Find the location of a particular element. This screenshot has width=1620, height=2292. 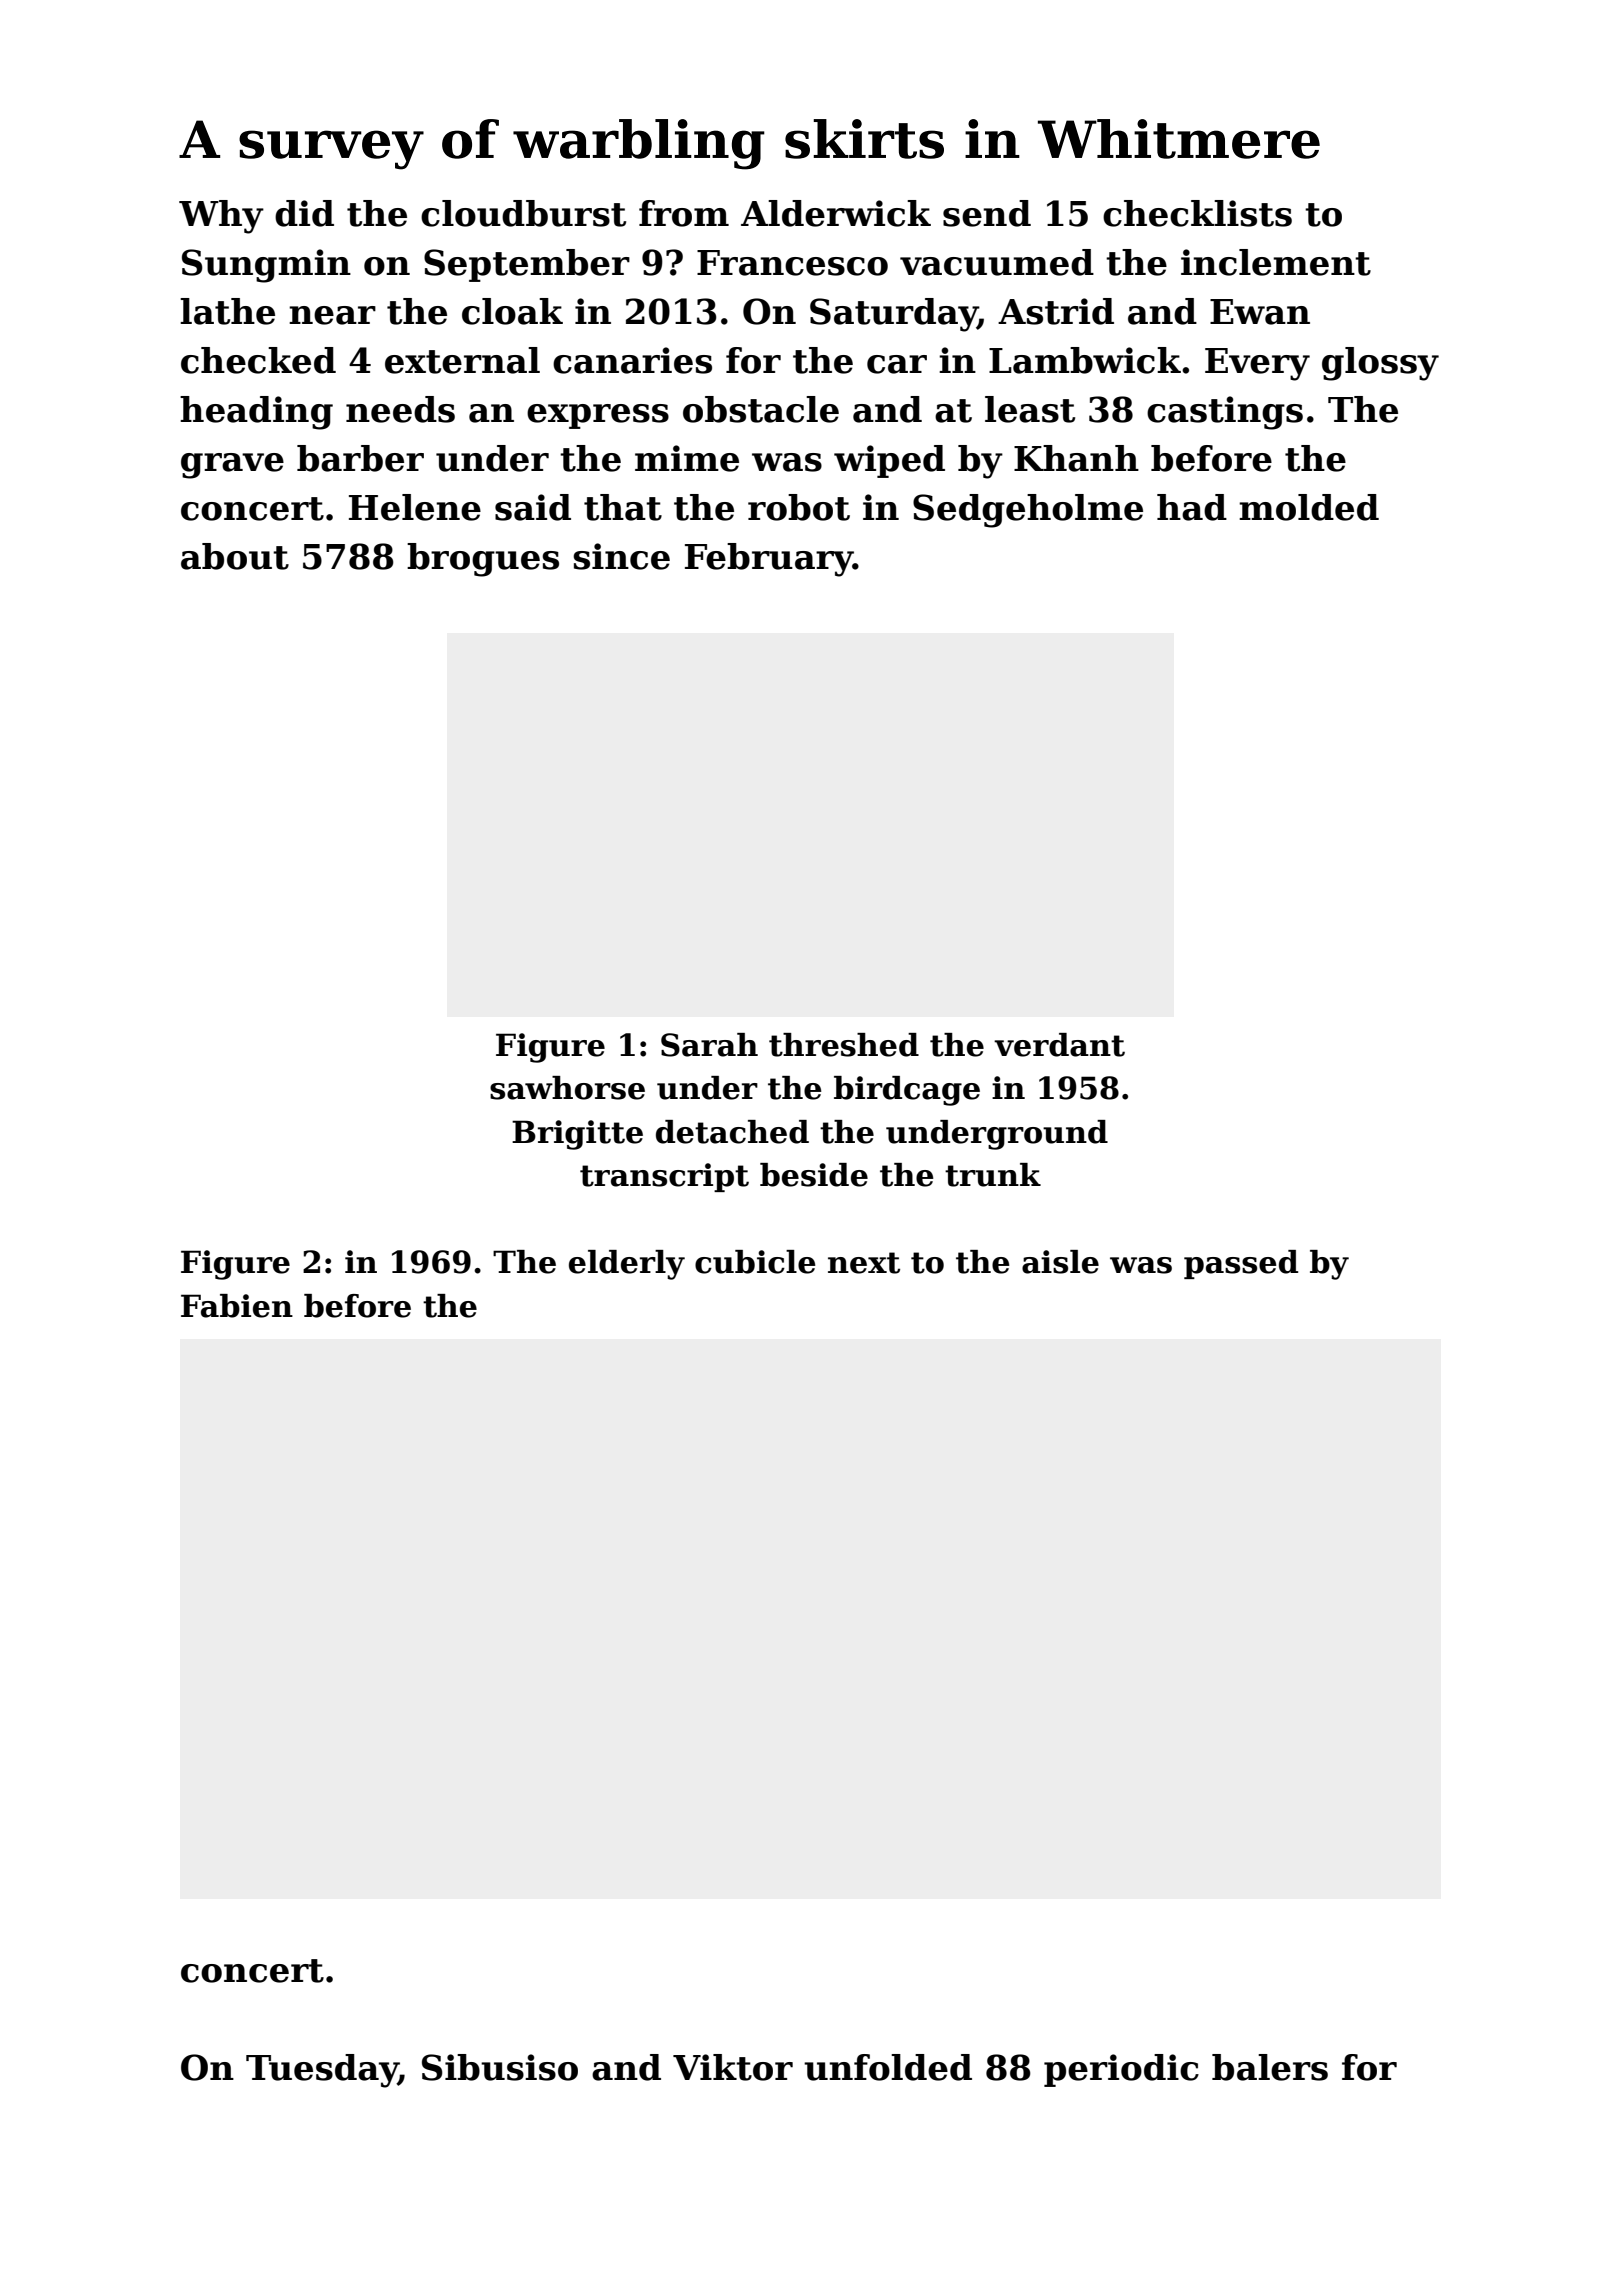

cloudburst is located at coordinates (523, 213).
